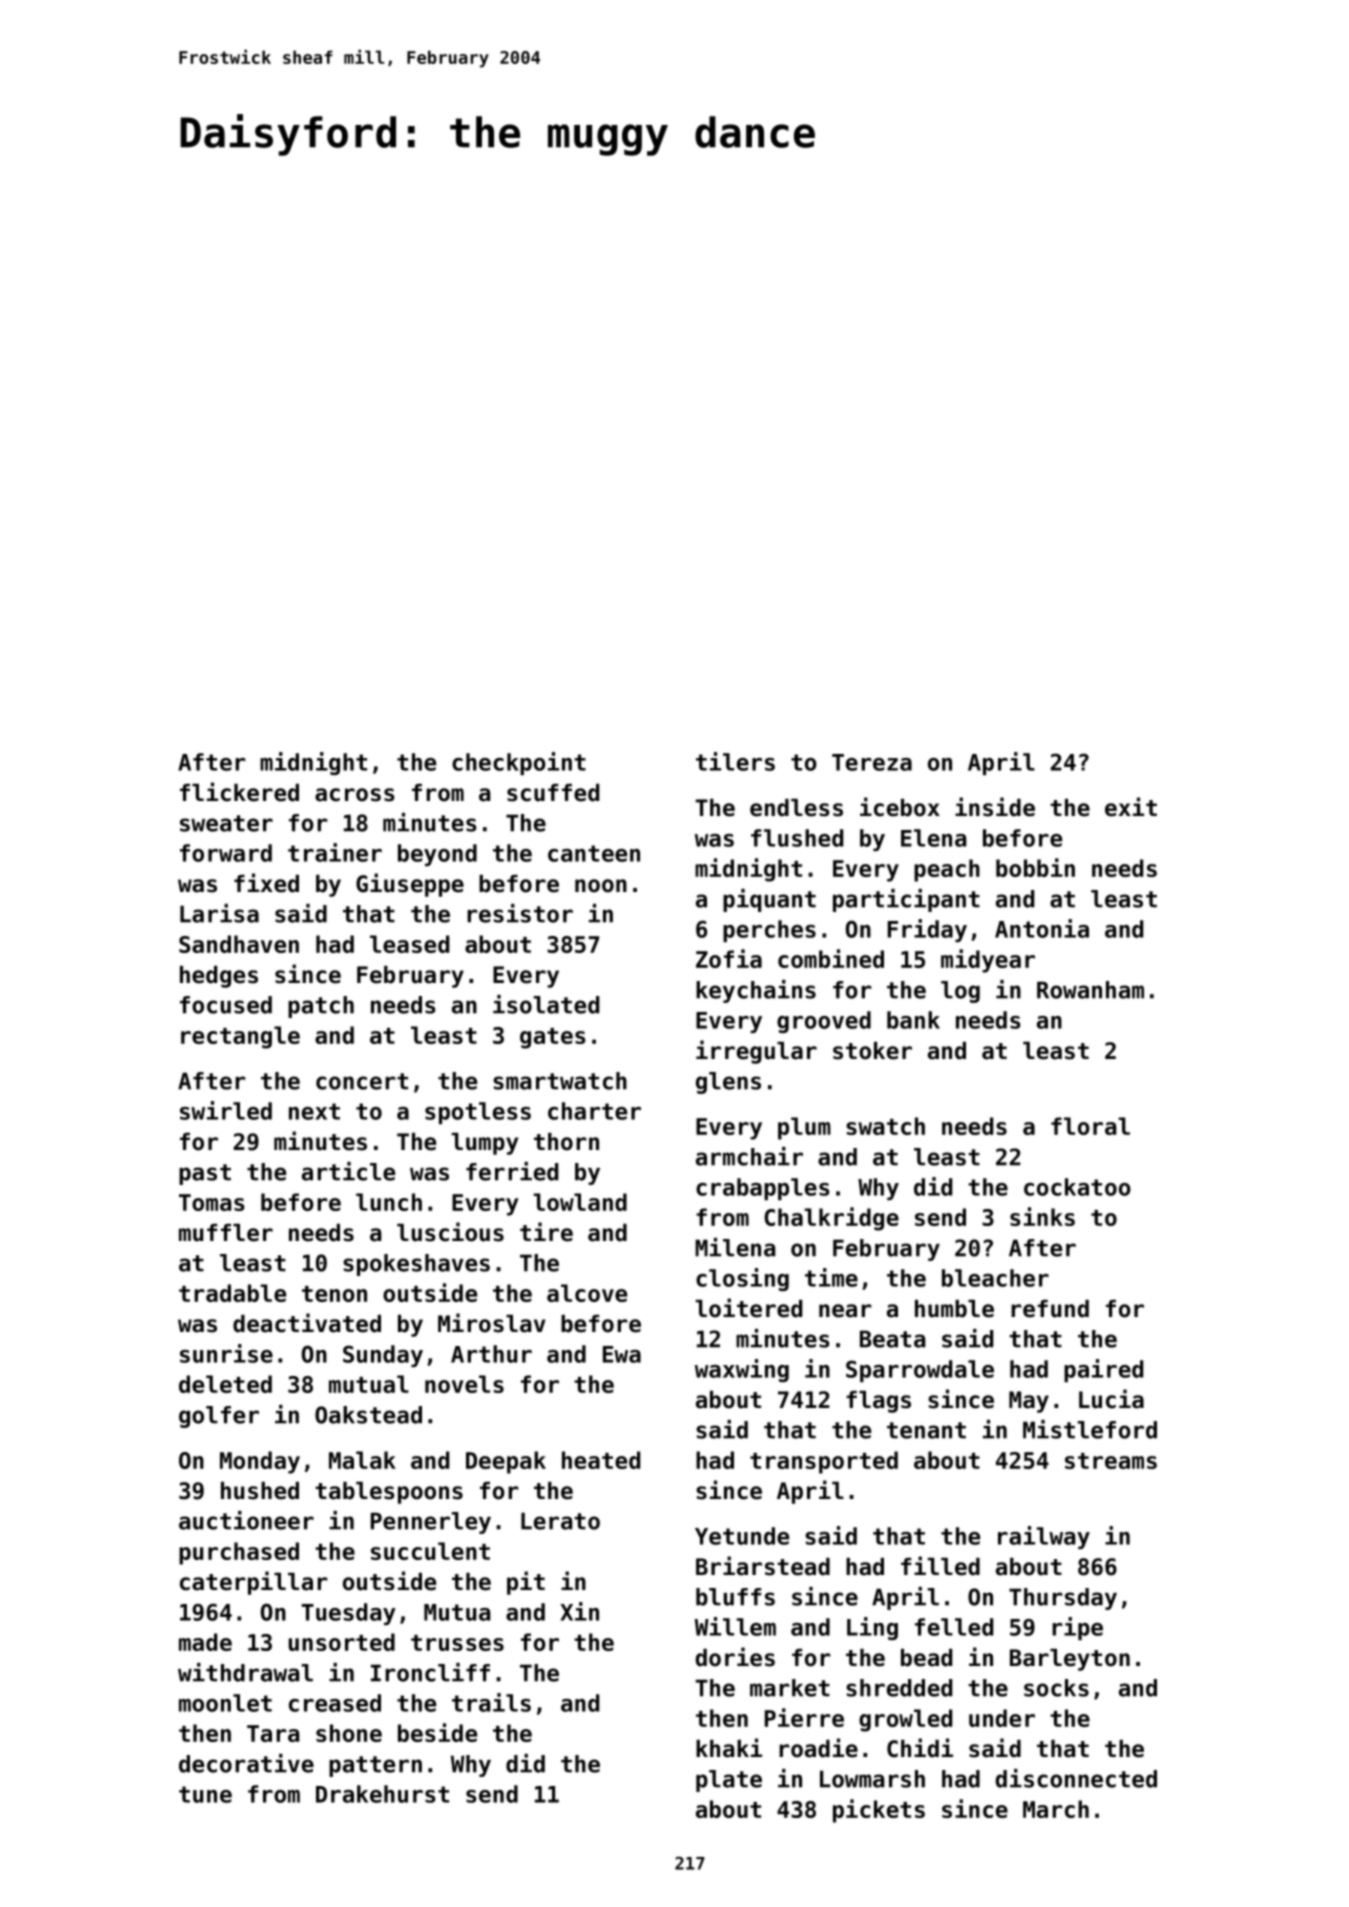 The width and height of the screenshot is (1349, 1907). I want to click on swatch, so click(885, 1126).
